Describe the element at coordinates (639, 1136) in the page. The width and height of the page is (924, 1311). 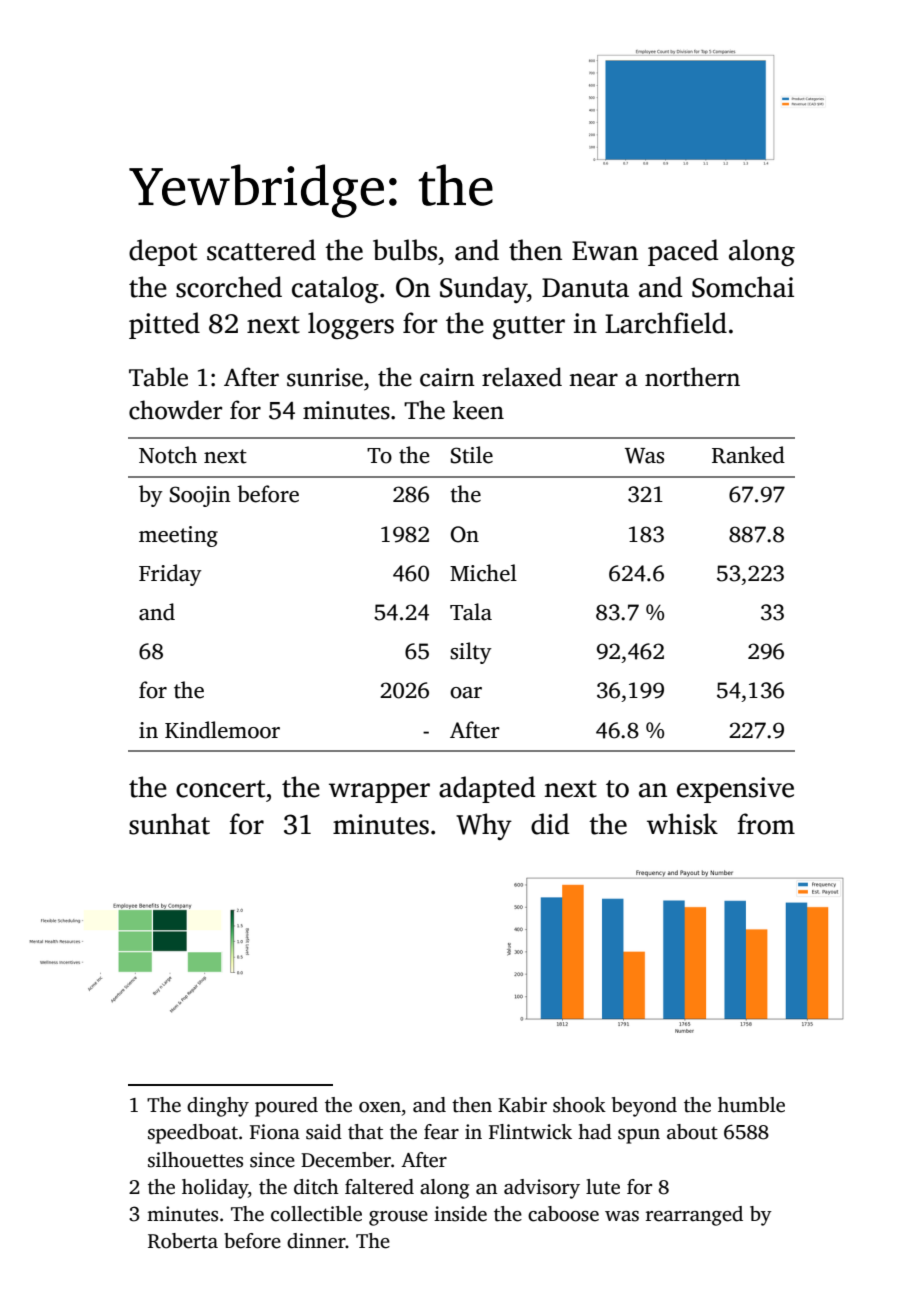
I see `spun` at that location.
